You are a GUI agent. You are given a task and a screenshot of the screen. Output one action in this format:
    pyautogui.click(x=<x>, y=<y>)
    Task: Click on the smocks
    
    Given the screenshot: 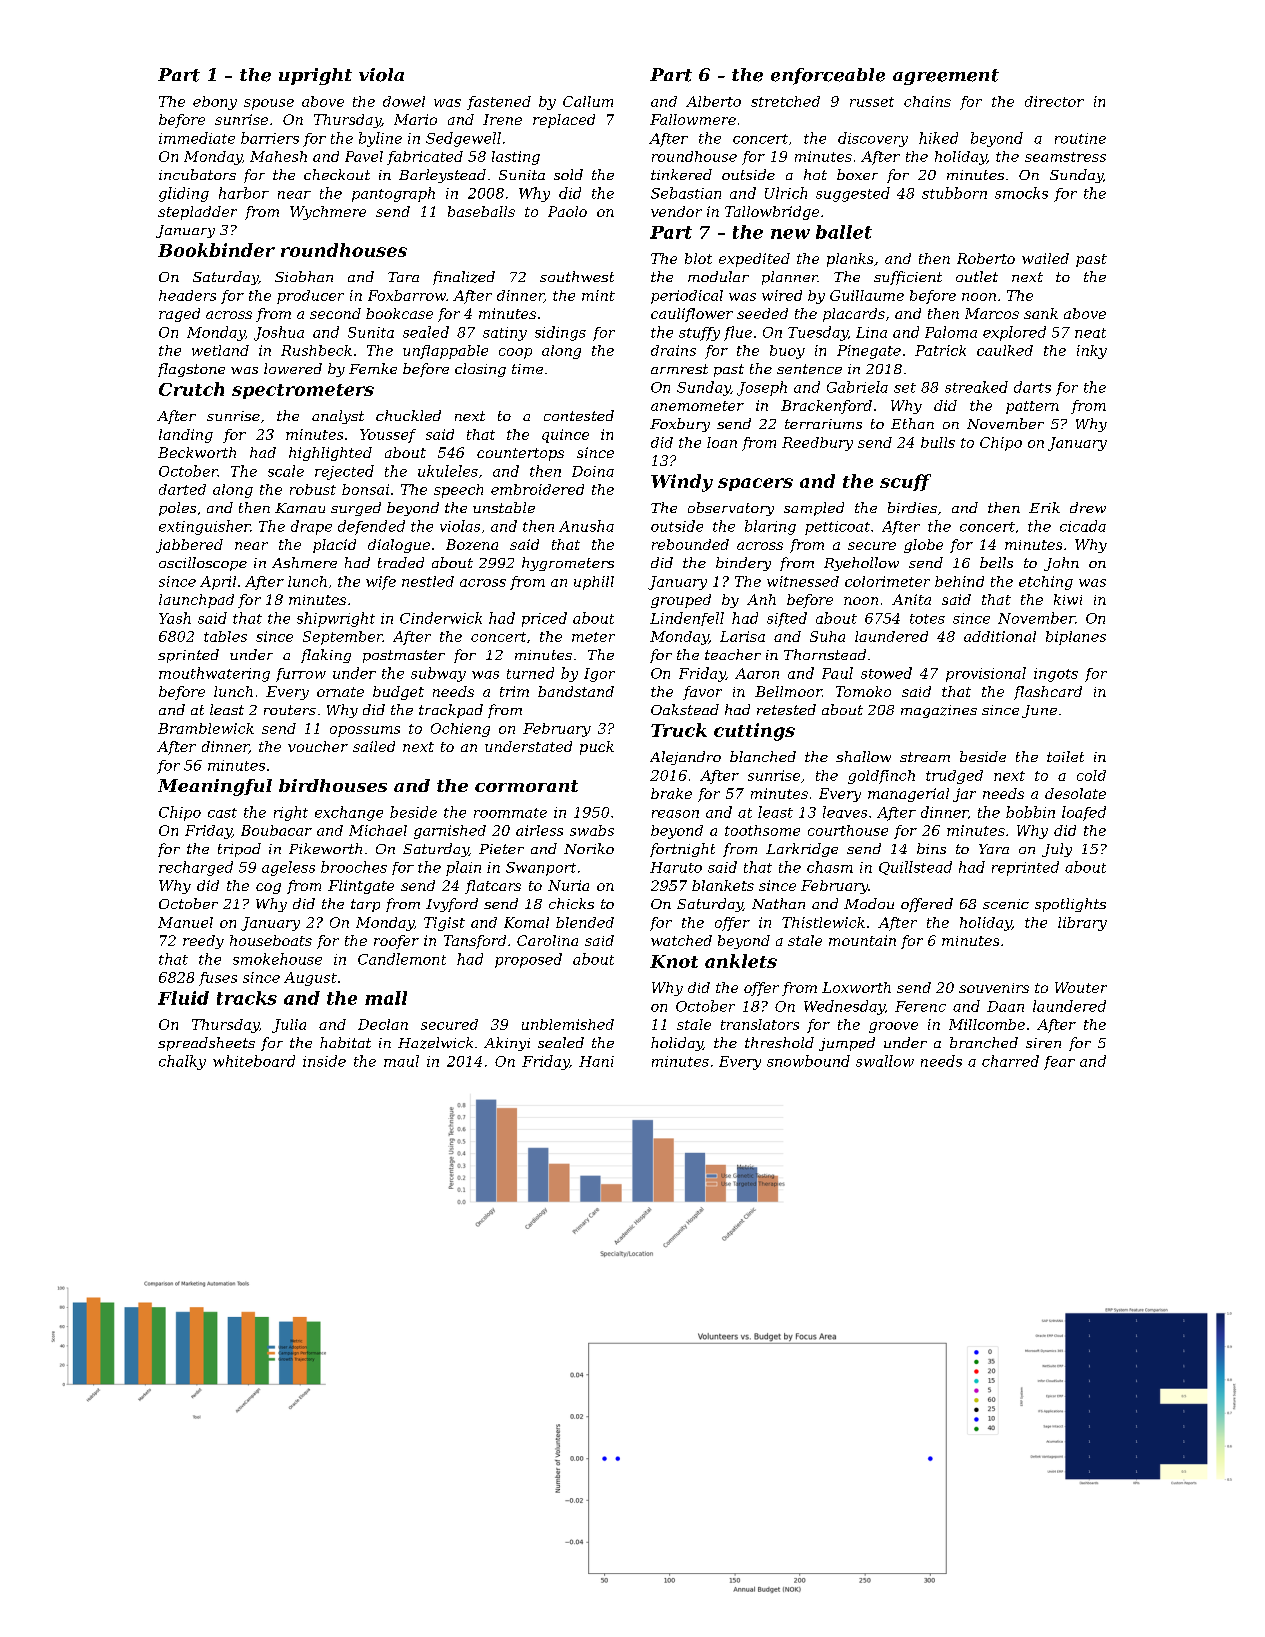 What is the action you would take?
    pyautogui.click(x=1021, y=193)
